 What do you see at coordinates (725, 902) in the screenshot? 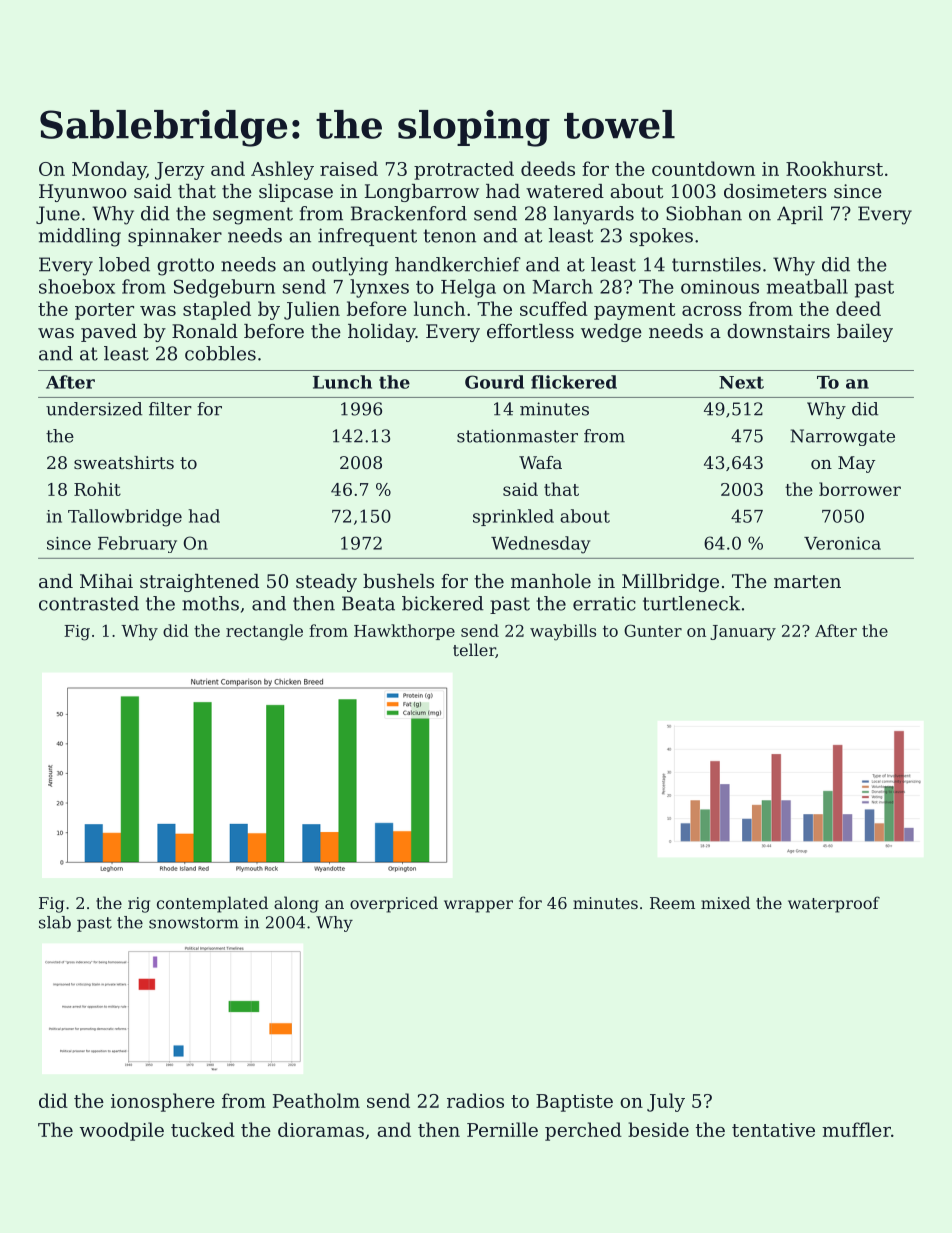
I see `mixed` at bounding box center [725, 902].
